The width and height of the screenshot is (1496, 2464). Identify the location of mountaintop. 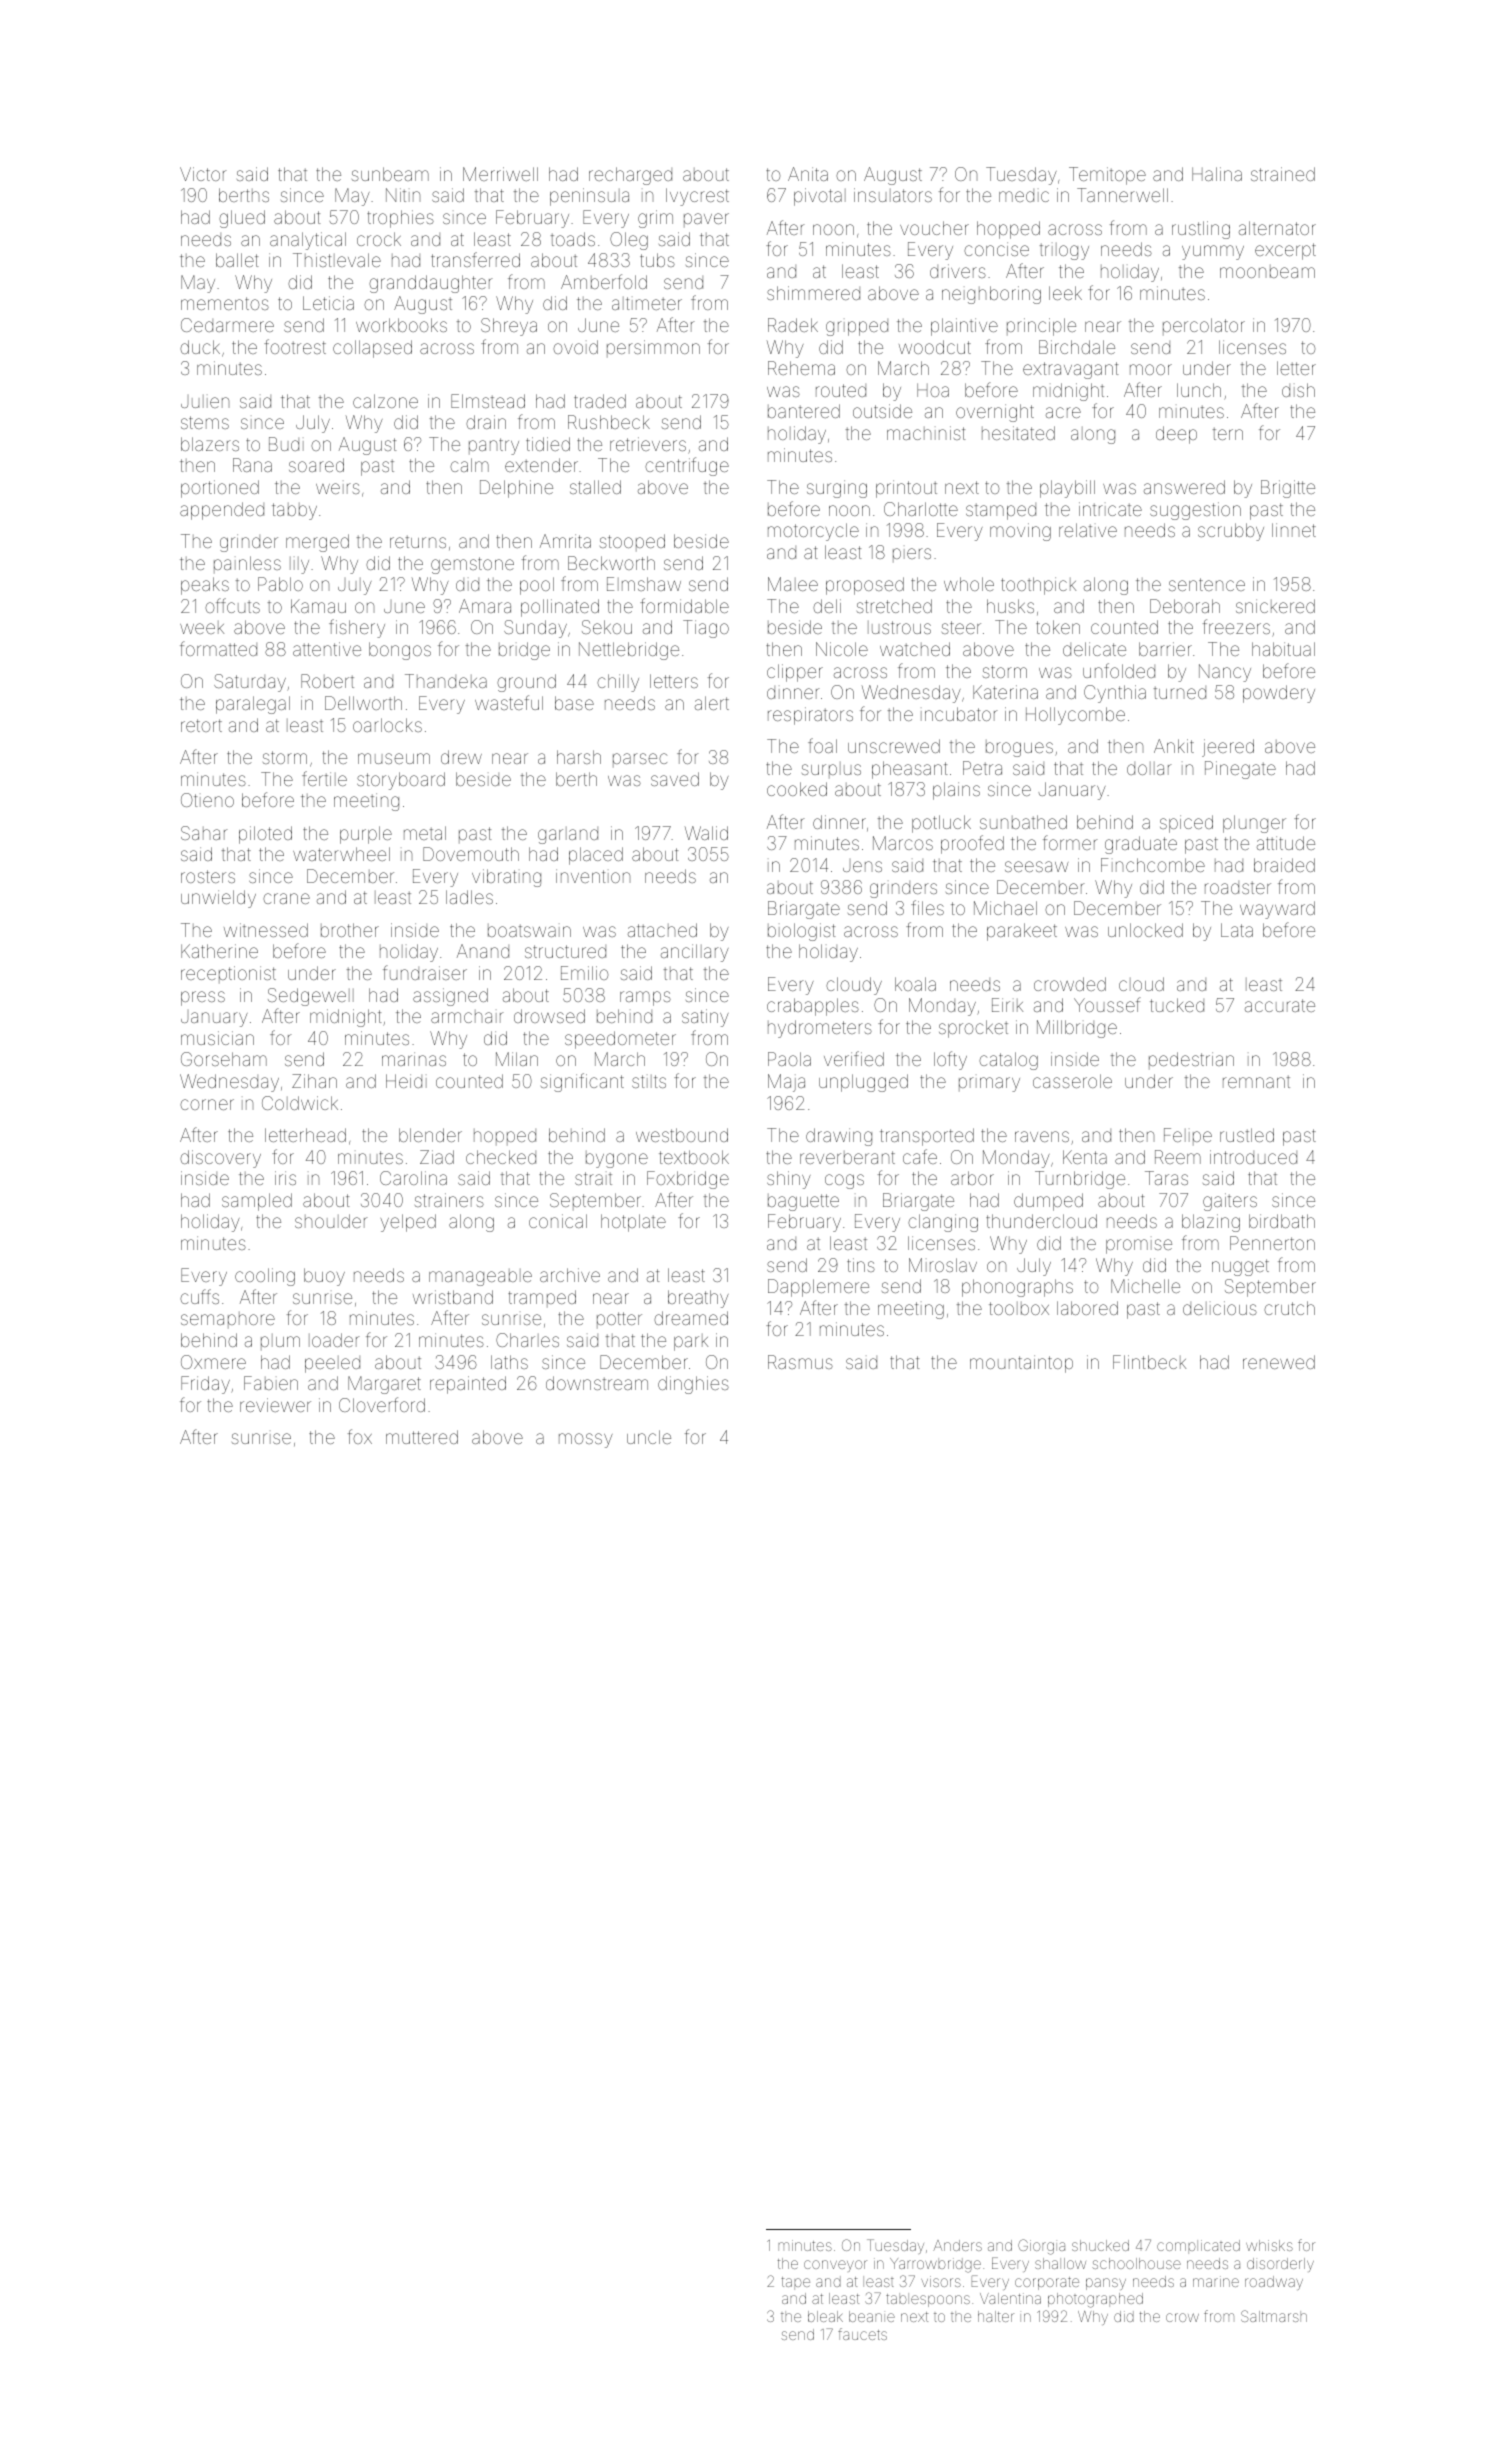
(1021, 1364).
